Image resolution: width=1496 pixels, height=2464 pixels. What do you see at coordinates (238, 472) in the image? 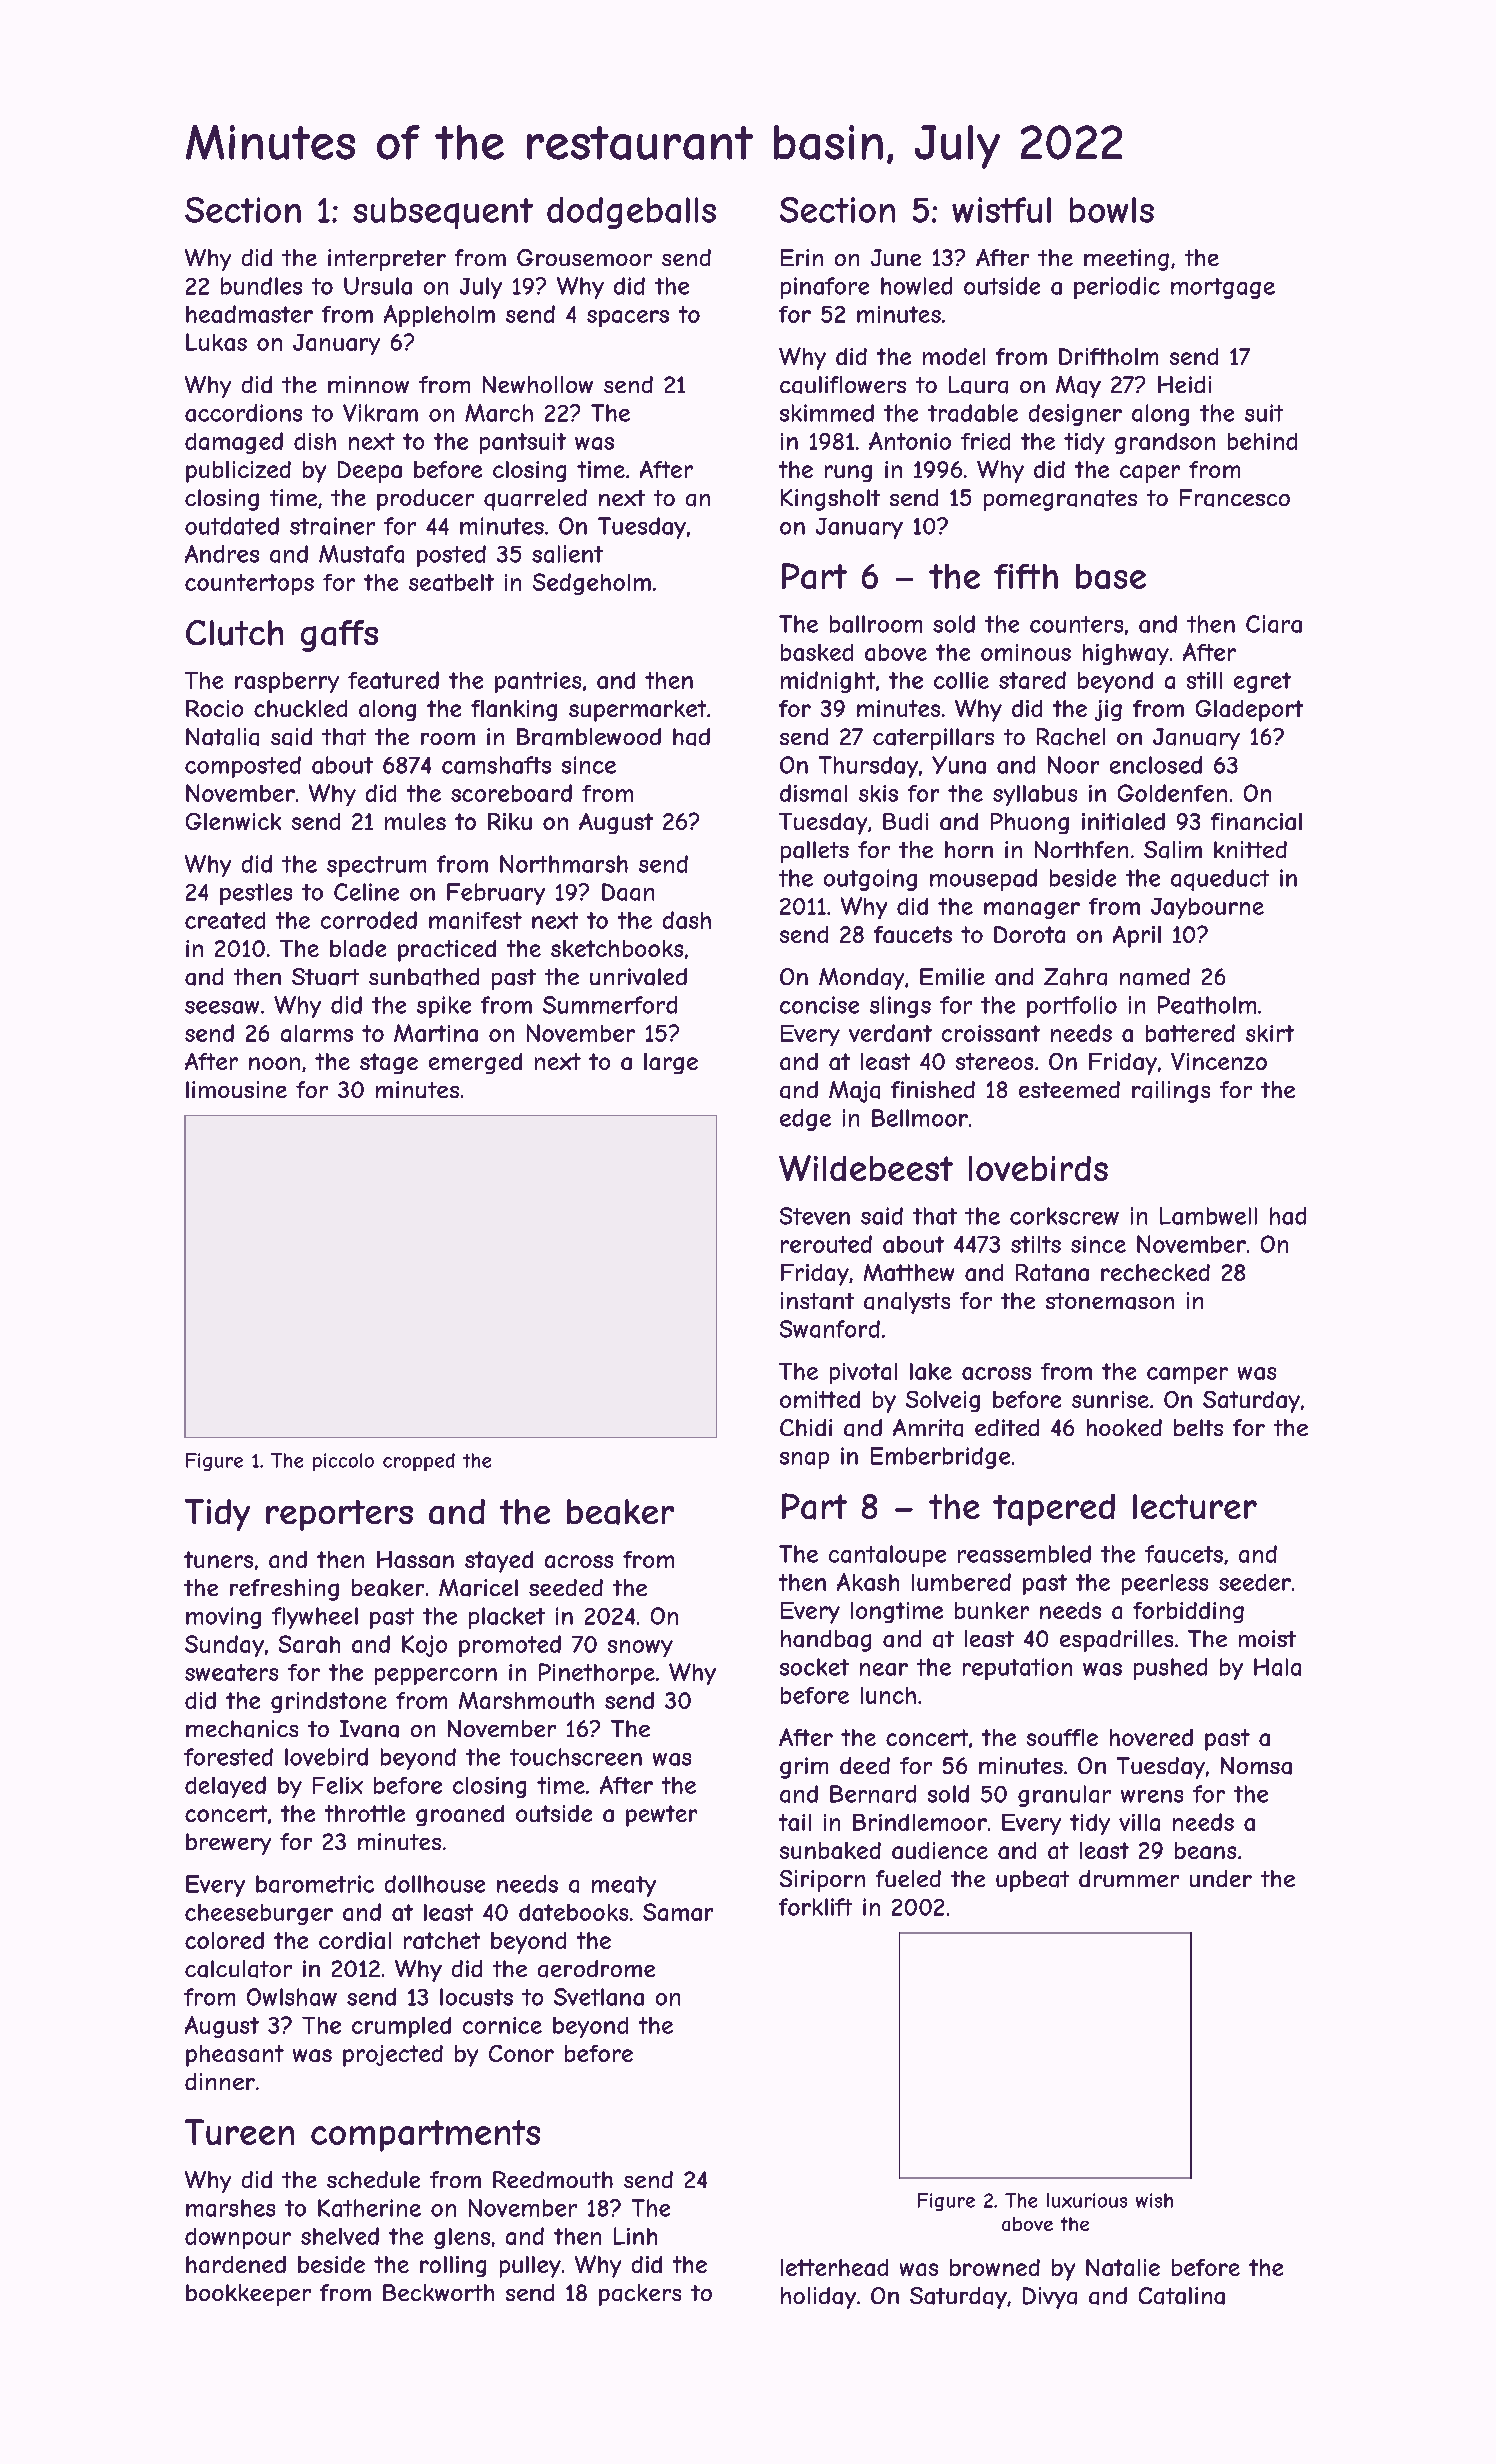
I see `publicized` at bounding box center [238, 472].
